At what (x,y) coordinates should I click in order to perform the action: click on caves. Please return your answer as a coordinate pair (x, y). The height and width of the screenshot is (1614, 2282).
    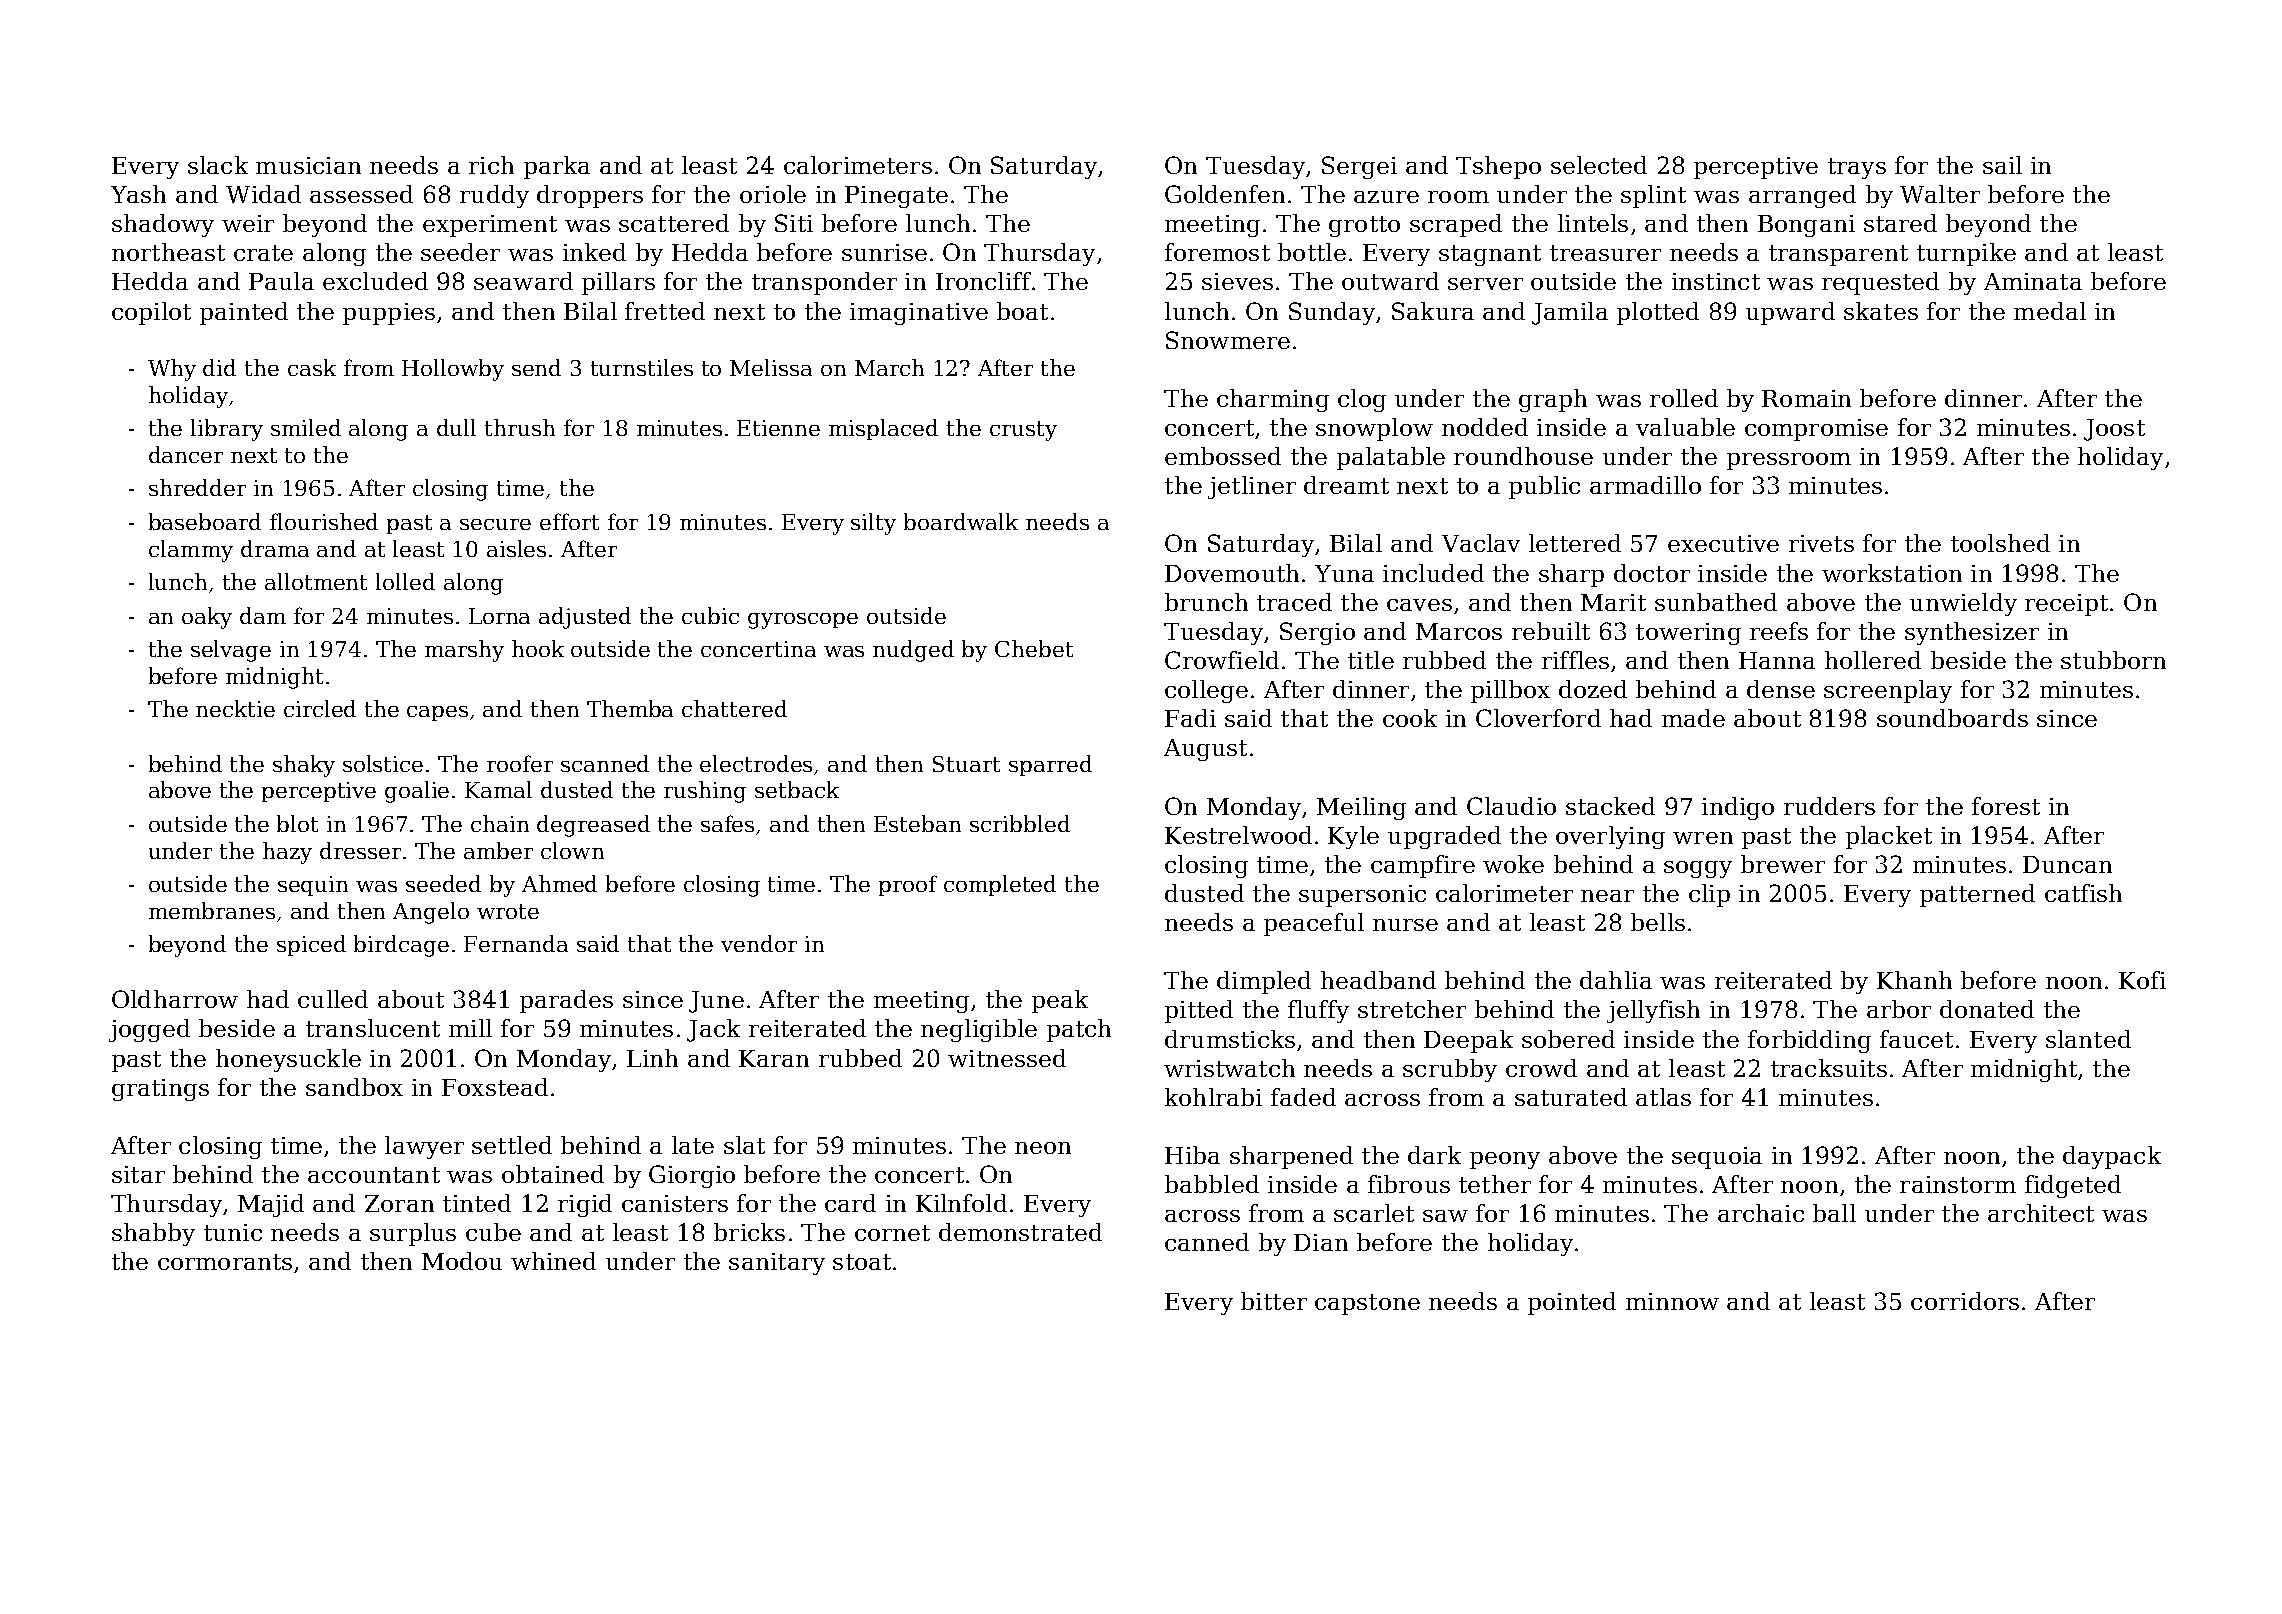
    Looking at the image, I should click on (1419, 605).
